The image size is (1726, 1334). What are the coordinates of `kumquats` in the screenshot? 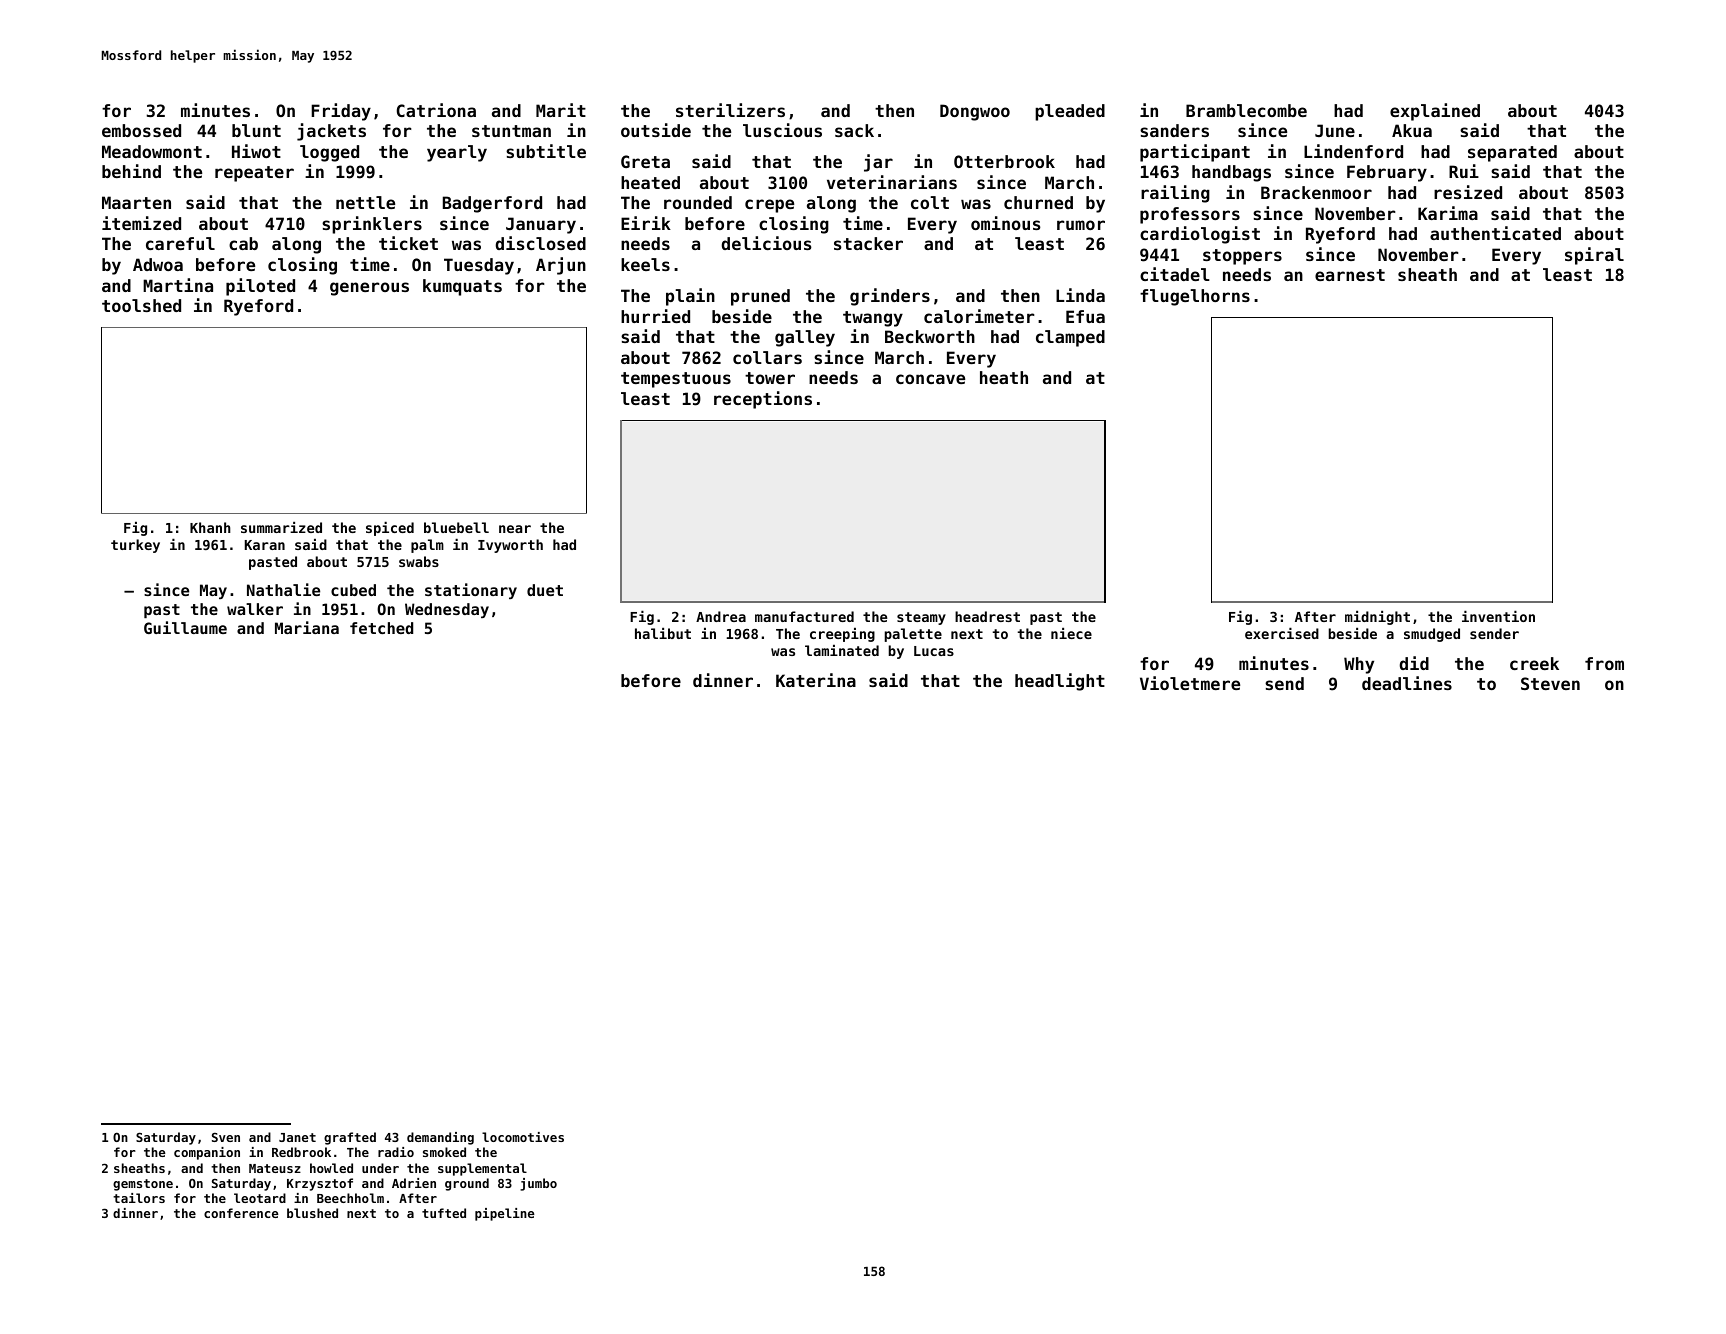 It's located at (462, 287).
